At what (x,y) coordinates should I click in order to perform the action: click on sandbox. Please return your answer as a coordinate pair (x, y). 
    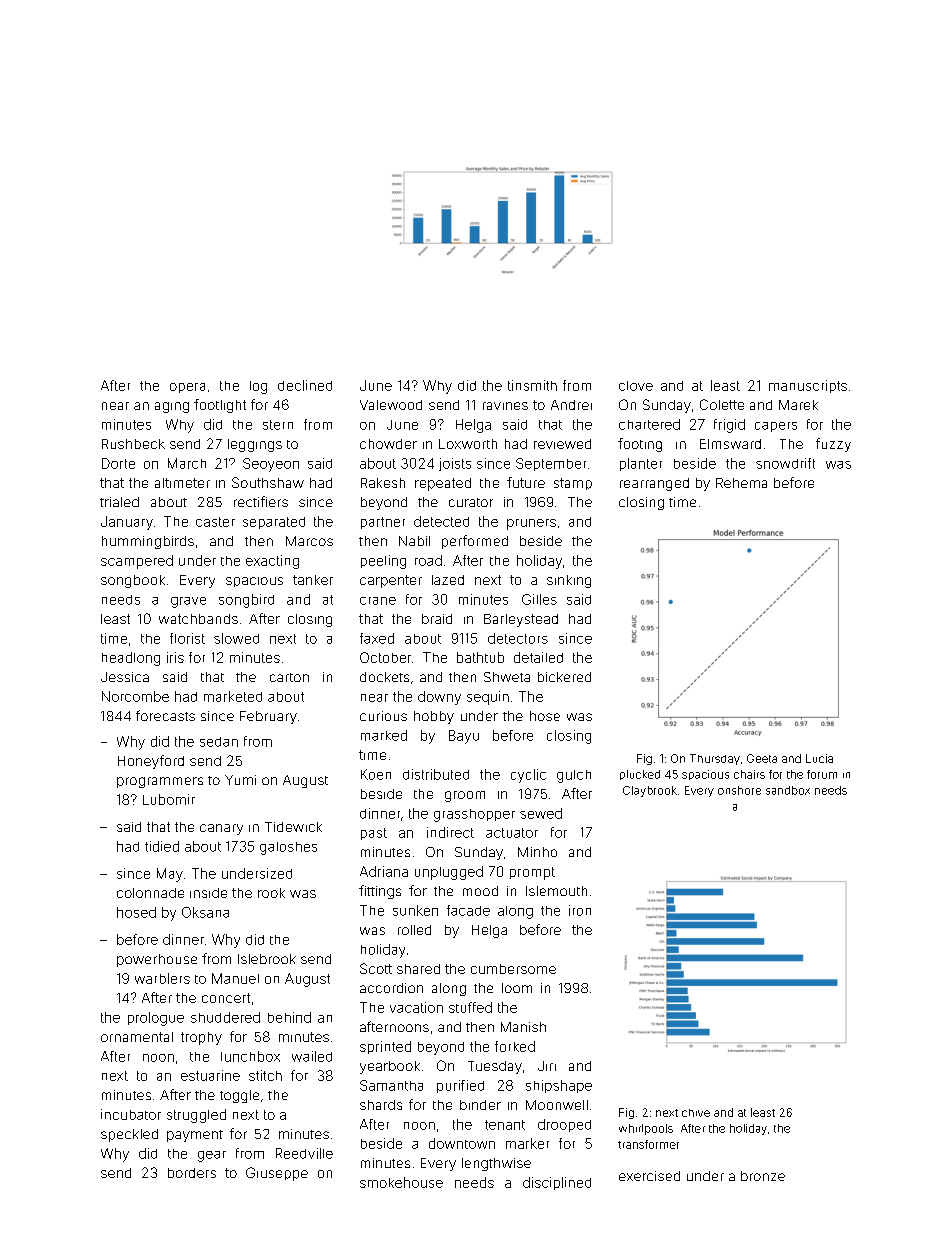
    Looking at the image, I should click on (788, 790).
